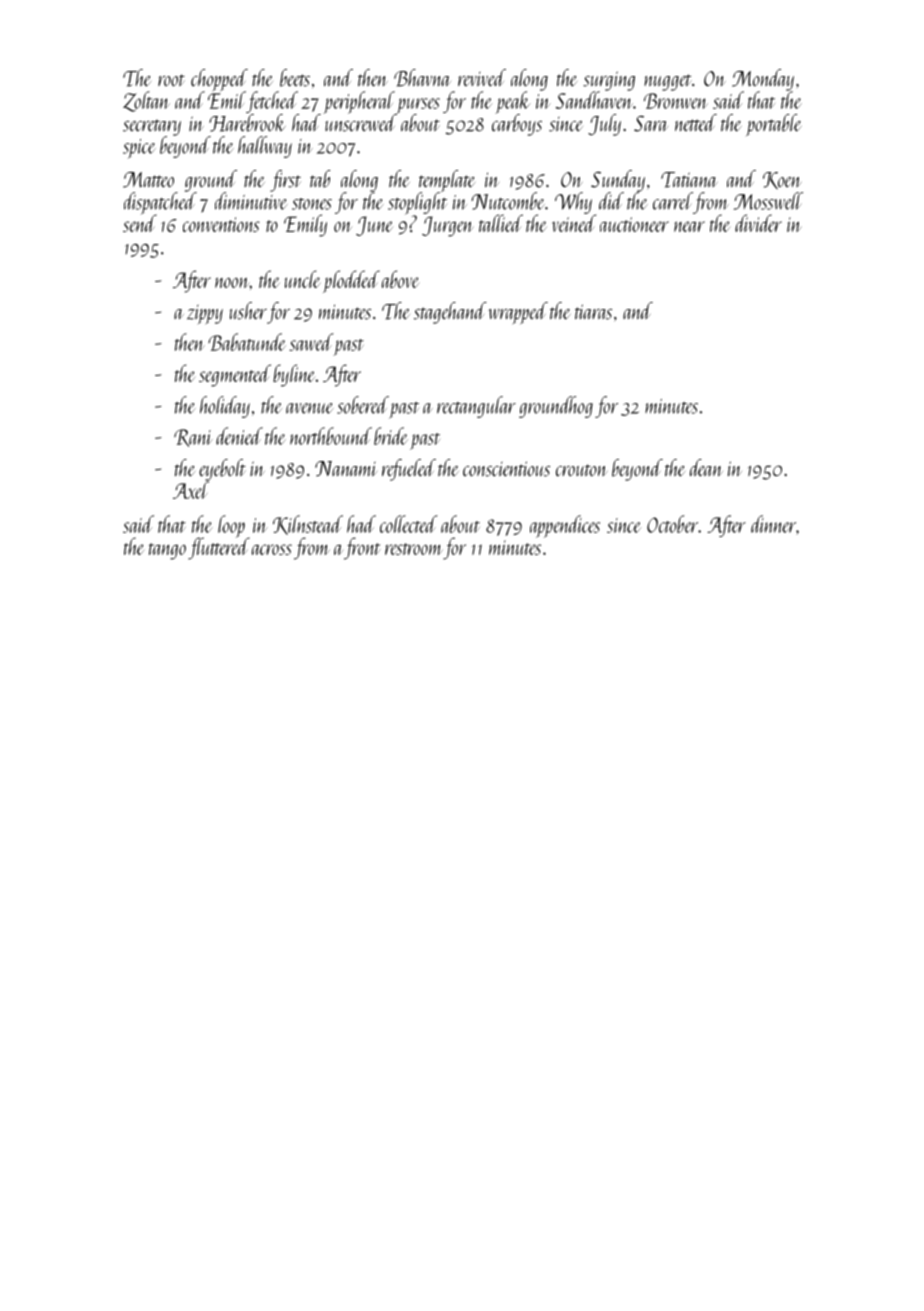 This screenshot has width=924, height=1311. What do you see at coordinates (247, 123) in the screenshot?
I see `Harebrook` at bounding box center [247, 123].
